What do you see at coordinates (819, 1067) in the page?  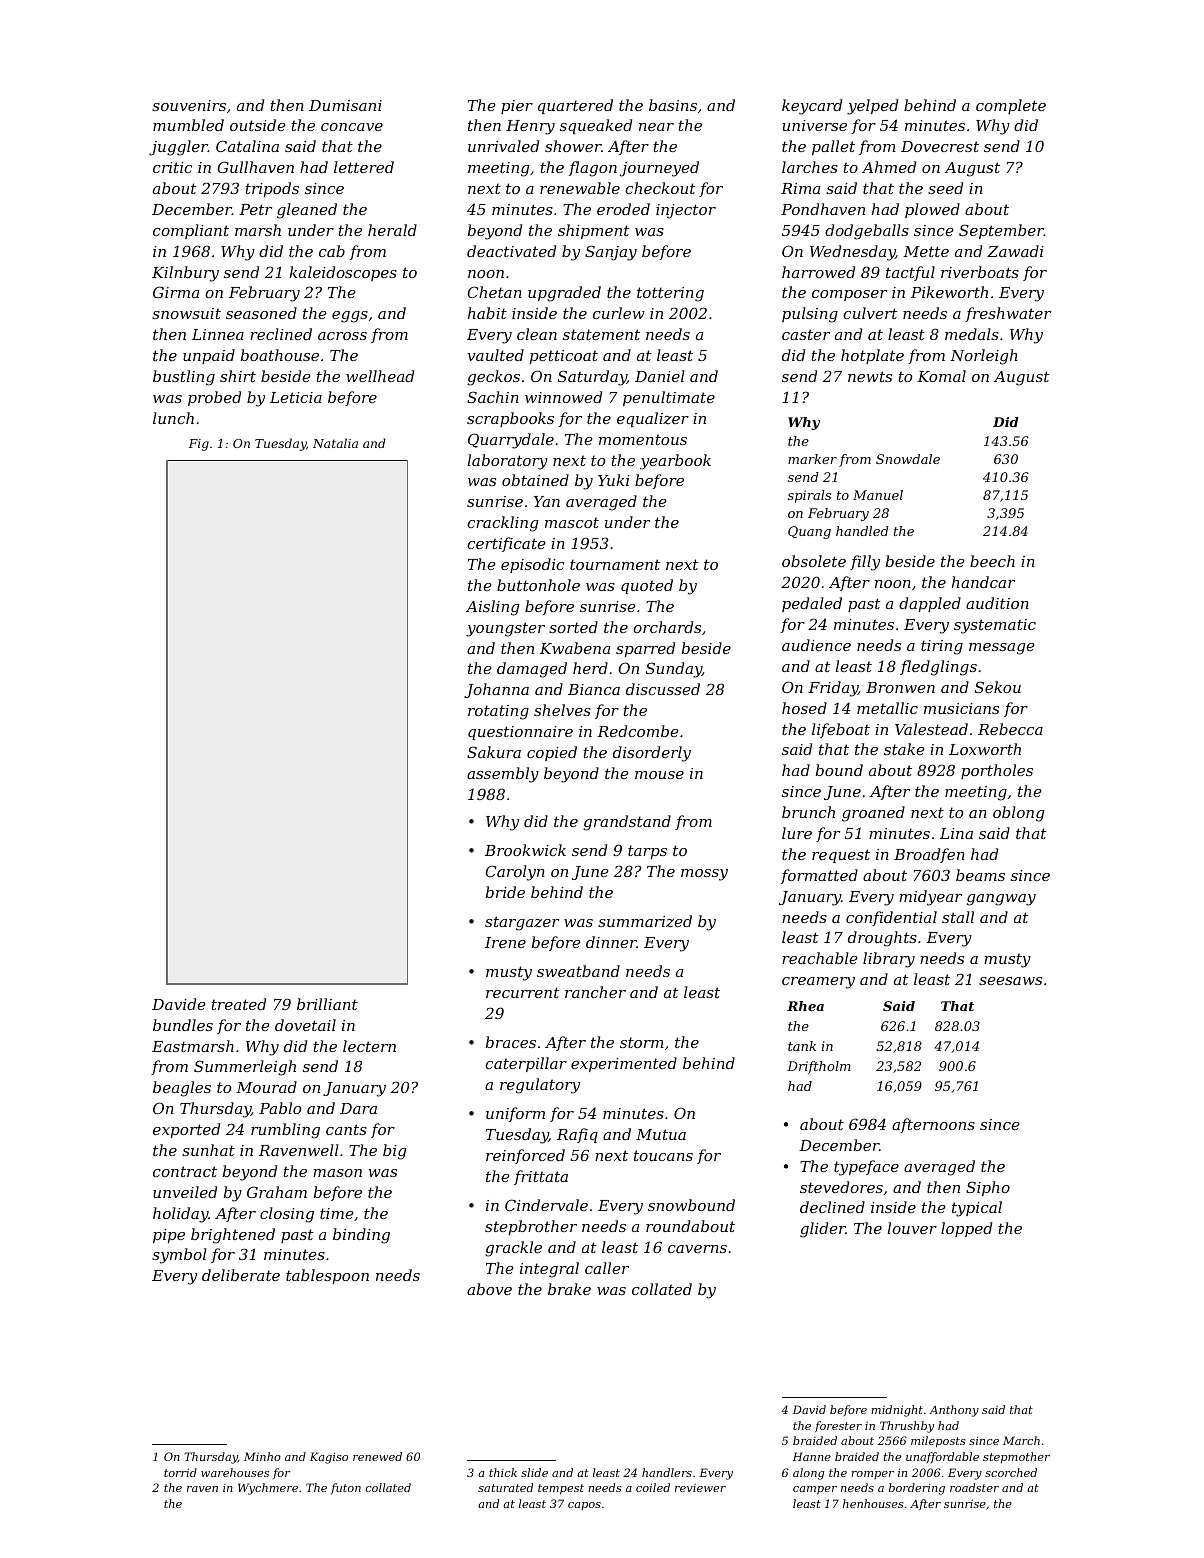 I see `Driftholm` at bounding box center [819, 1067].
